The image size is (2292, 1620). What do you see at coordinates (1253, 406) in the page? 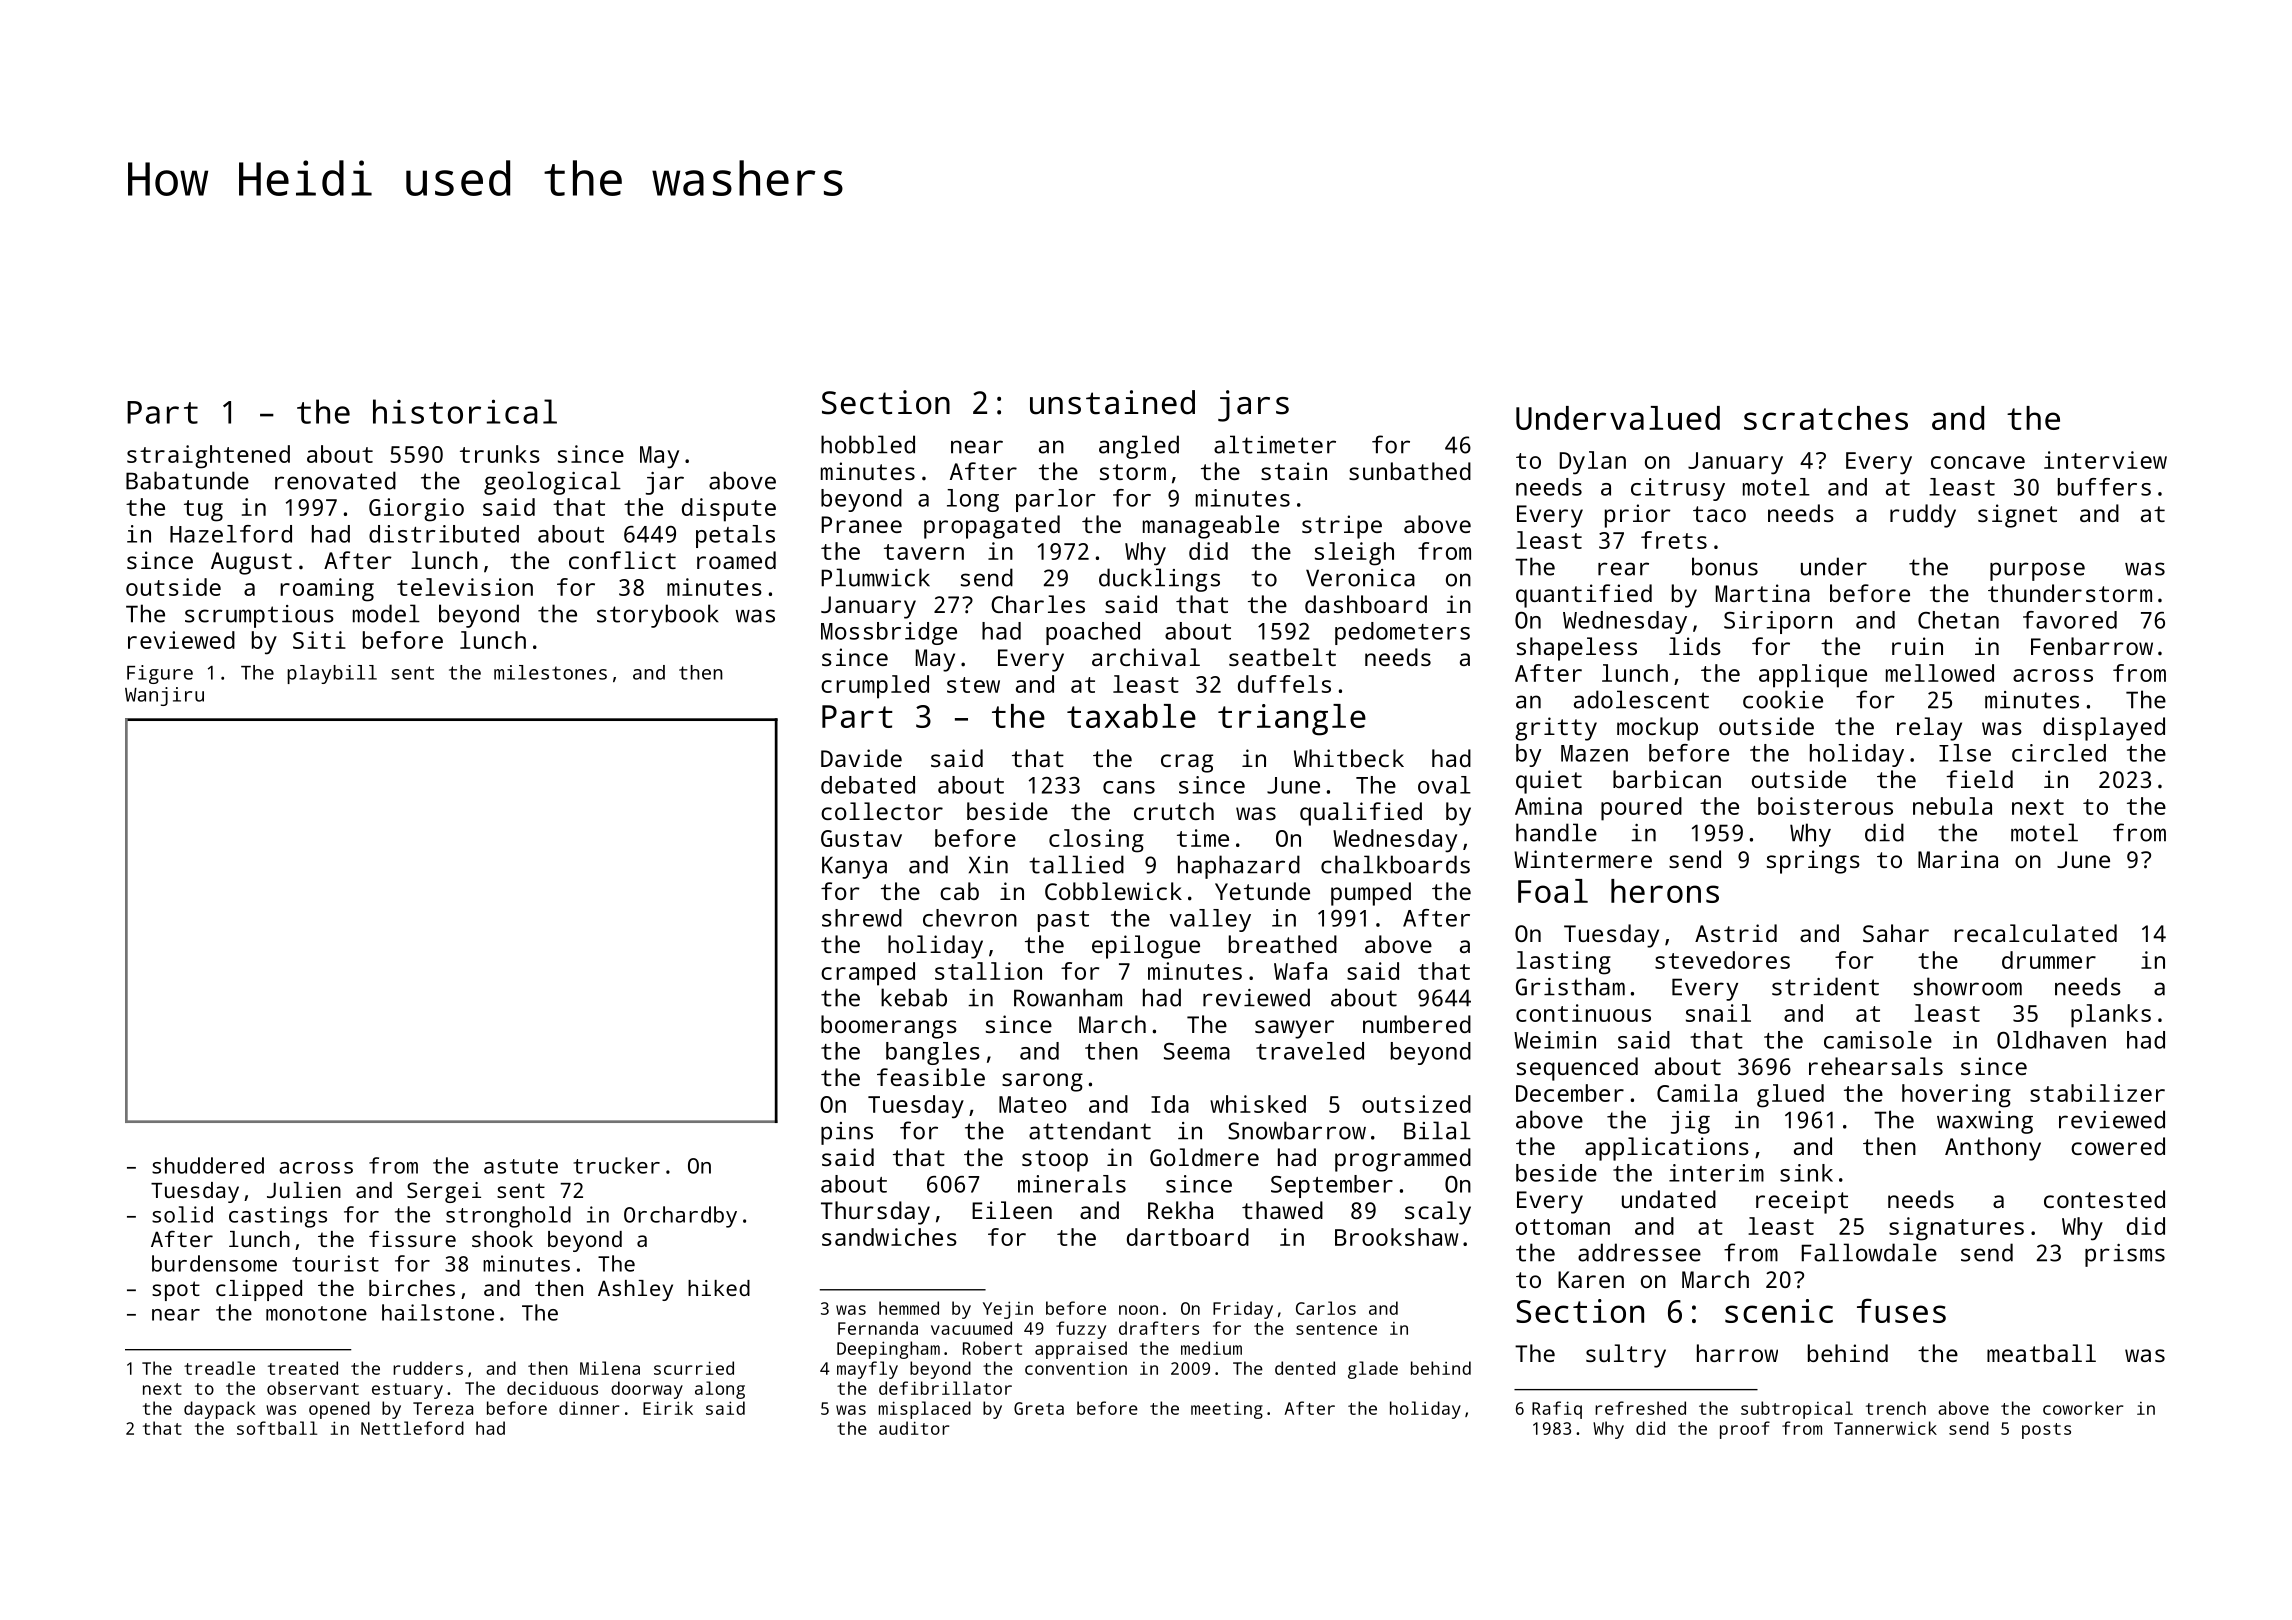
I see `jars` at bounding box center [1253, 406].
